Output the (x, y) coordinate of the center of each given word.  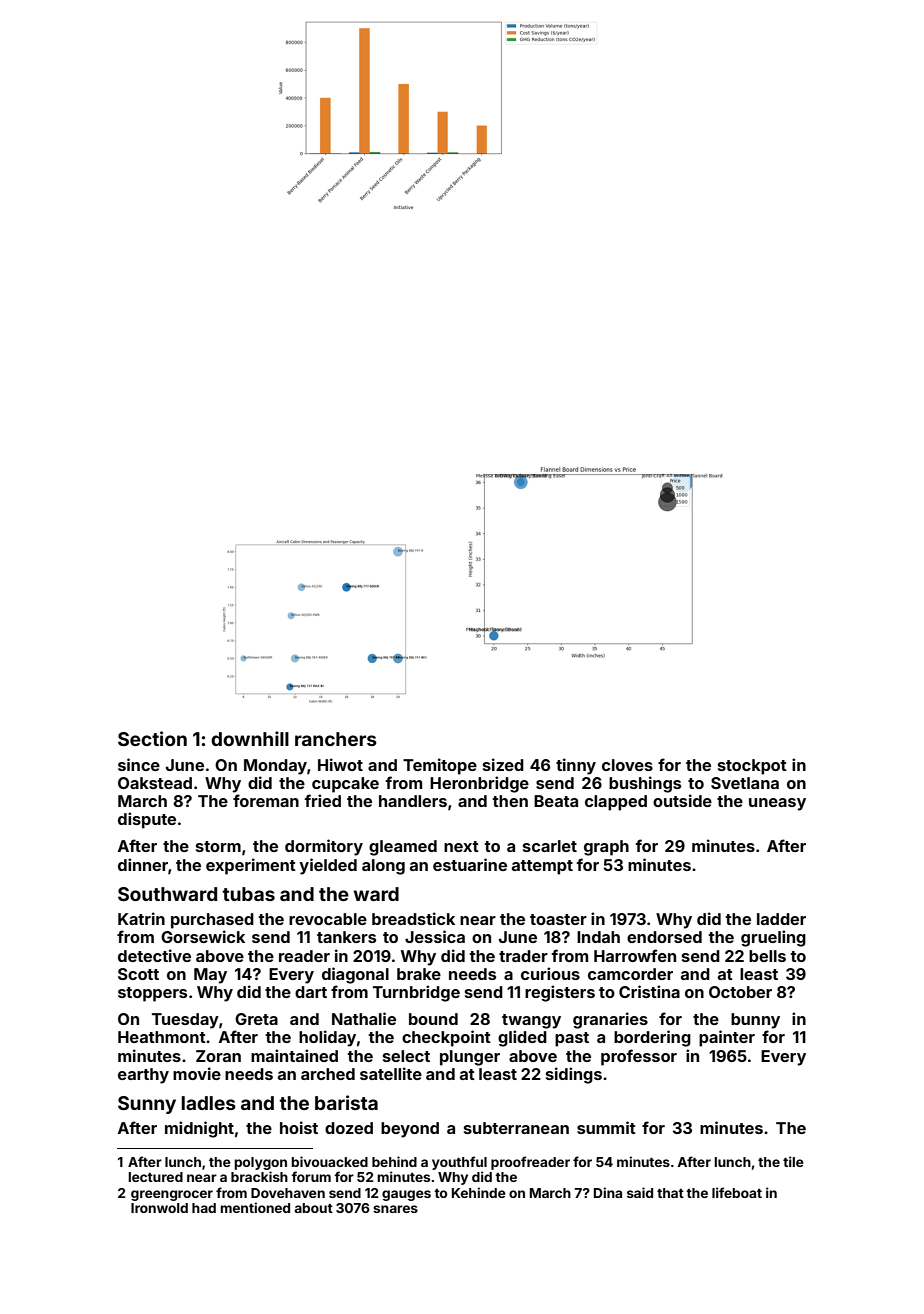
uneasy (777, 804)
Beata (556, 801)
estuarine (470, 864)
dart (311, 992)
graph (606, 848)
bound (433, 1019)
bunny (755, 1021)
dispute (147, 820)
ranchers (336, 739)
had (204, 1208)
